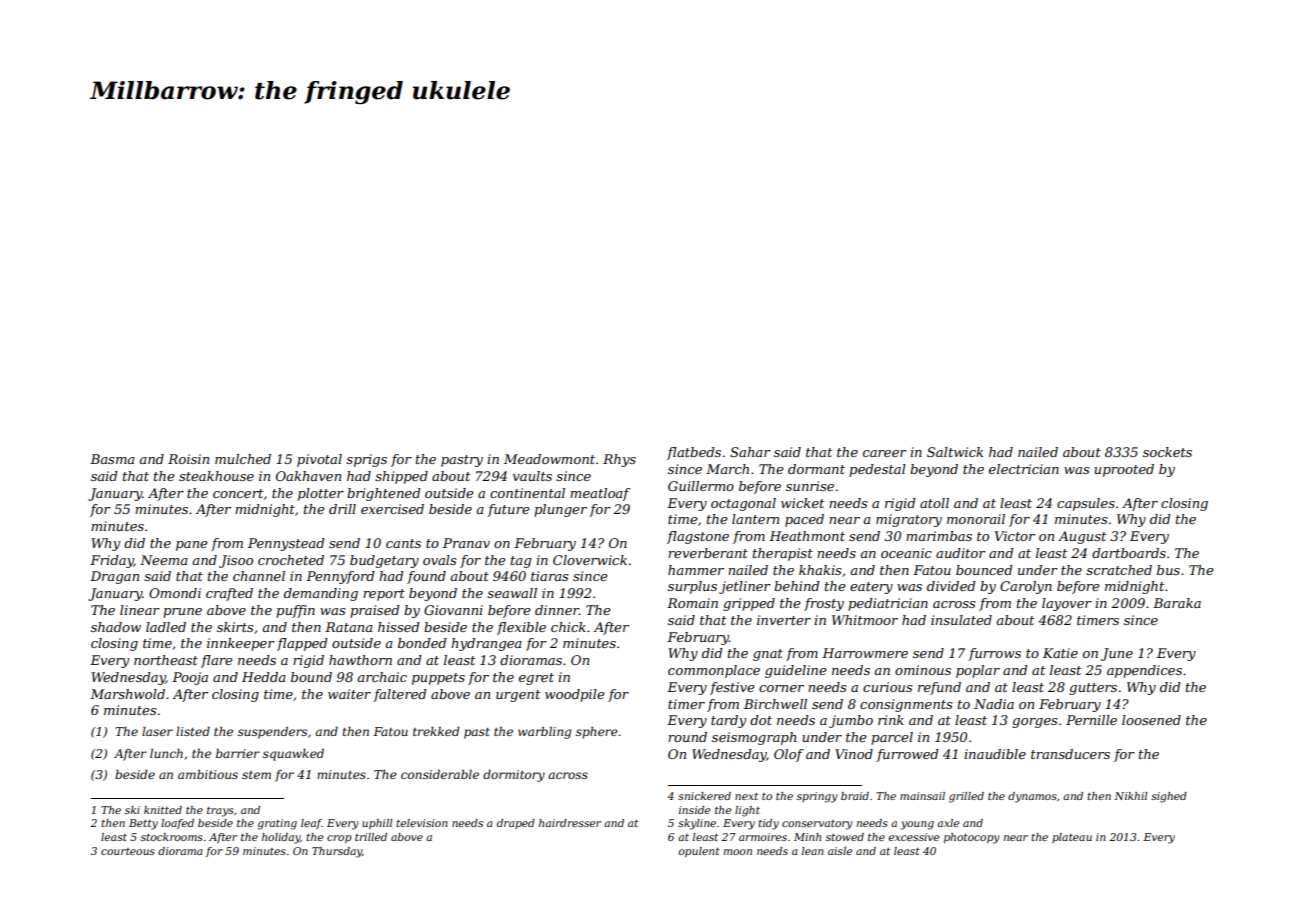 The width and height of the screenshot is (1308, 924). I want to click on next, so click(746, 796).
